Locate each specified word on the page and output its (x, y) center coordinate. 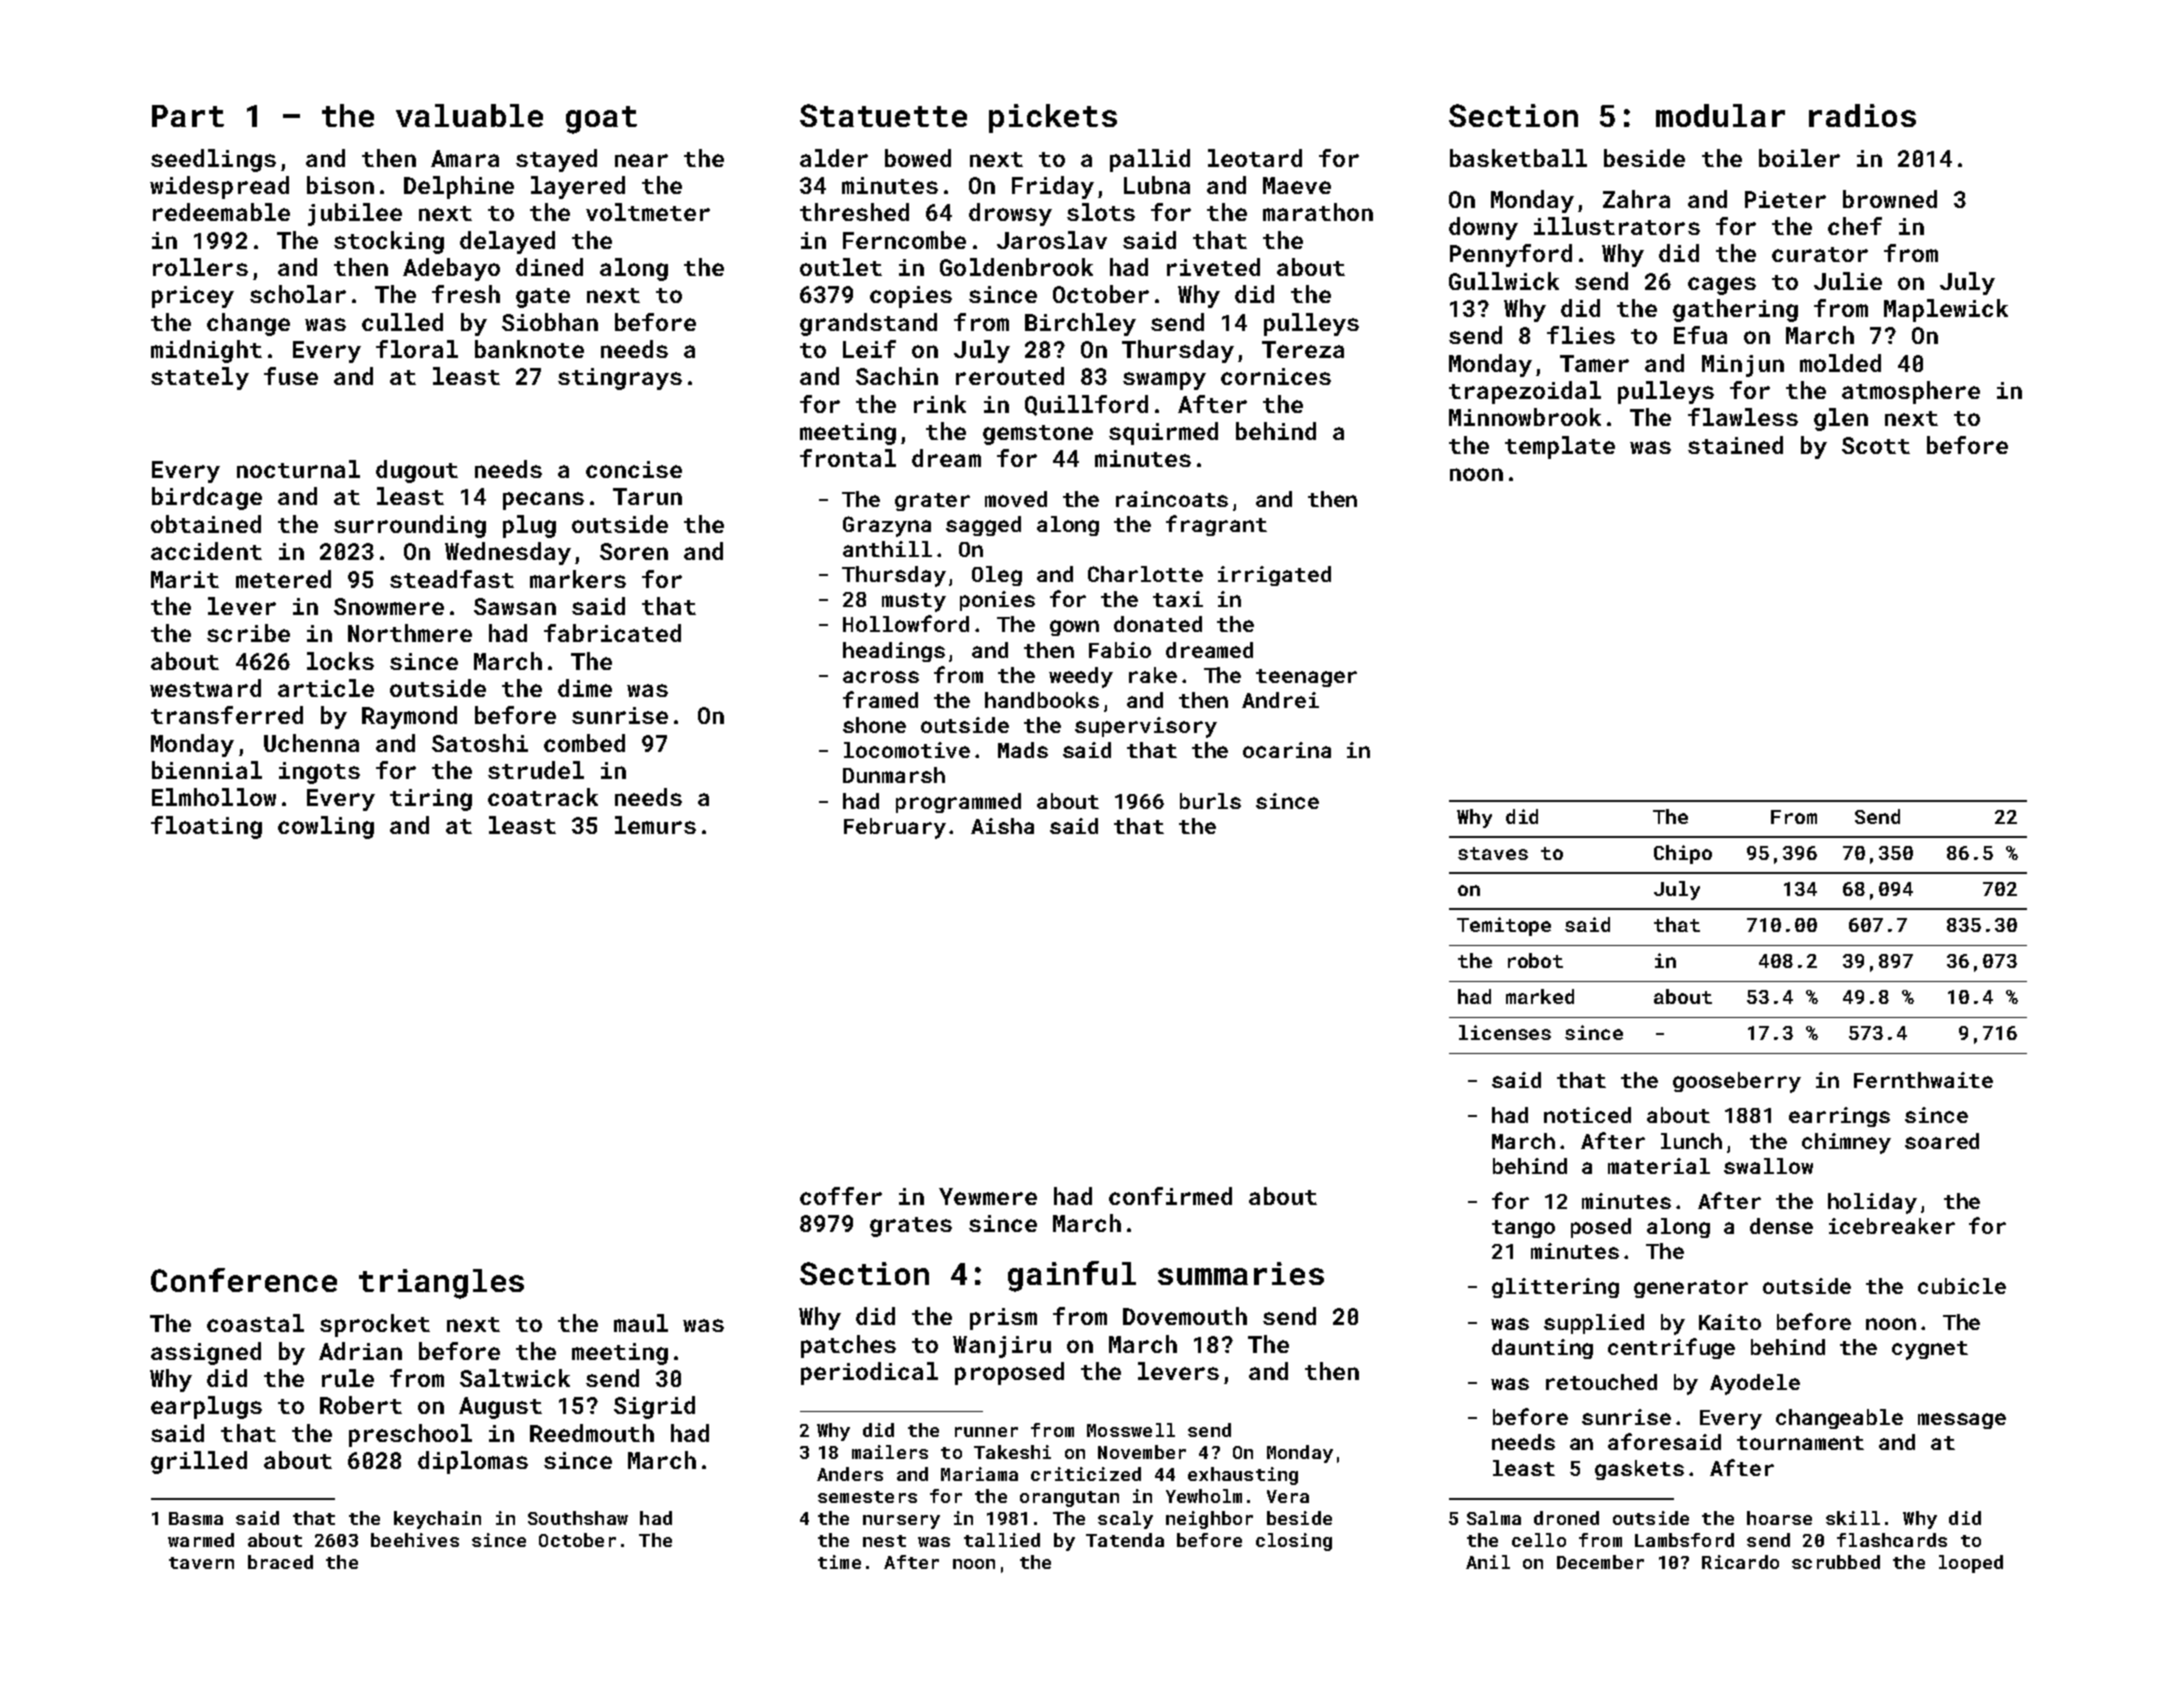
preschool (410, 1435)
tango (1523, 1229)
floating (206, 827)
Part (188, 116)
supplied (1594, 1324)
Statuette (883, 115)
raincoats (1172, 499)
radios (1862, 115)
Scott (1876, 445)
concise (634, 469)
